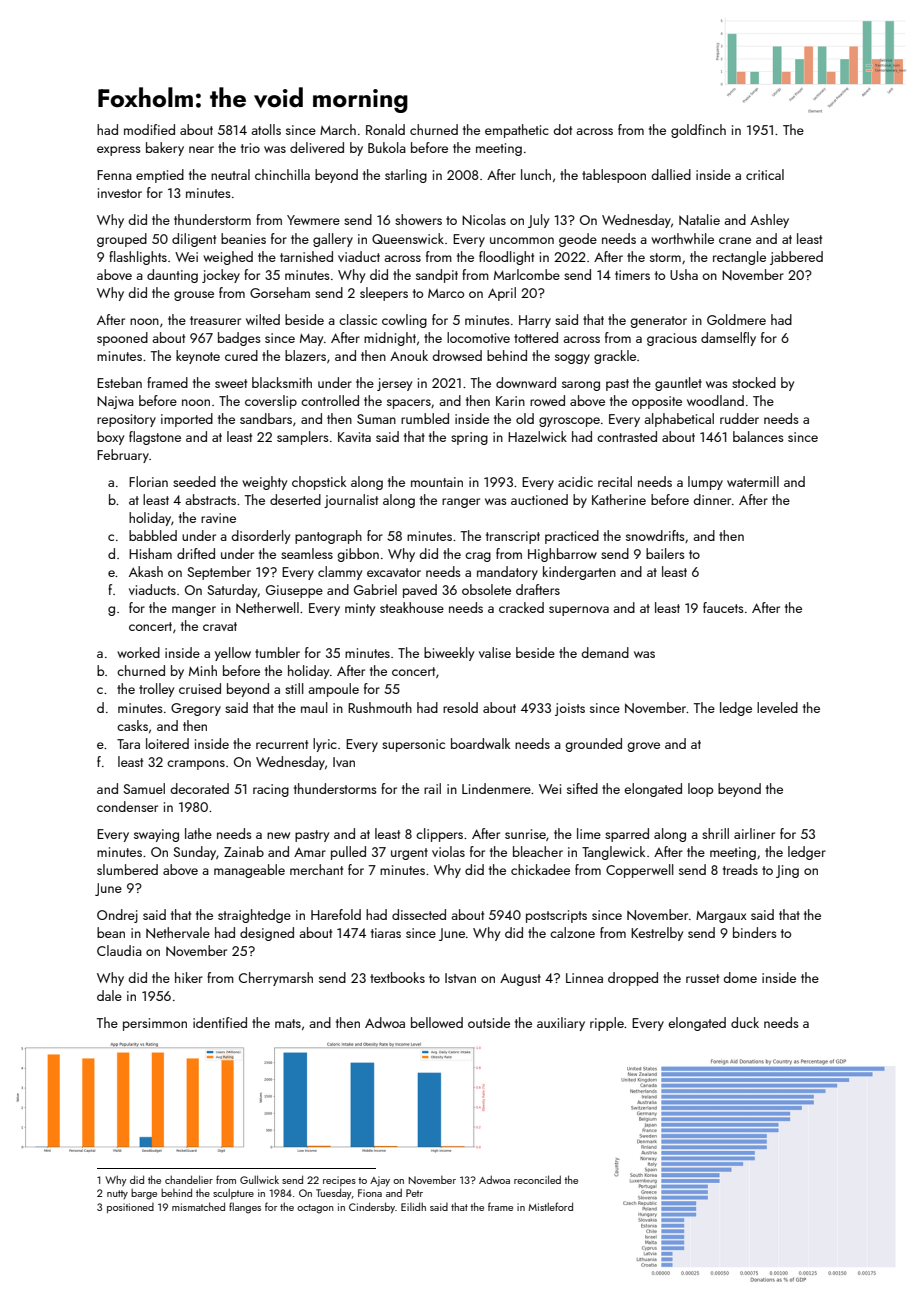 Image resolution: width=924 pixels, height=1308 pixels. I want to click on modified, so click(149, 129).
